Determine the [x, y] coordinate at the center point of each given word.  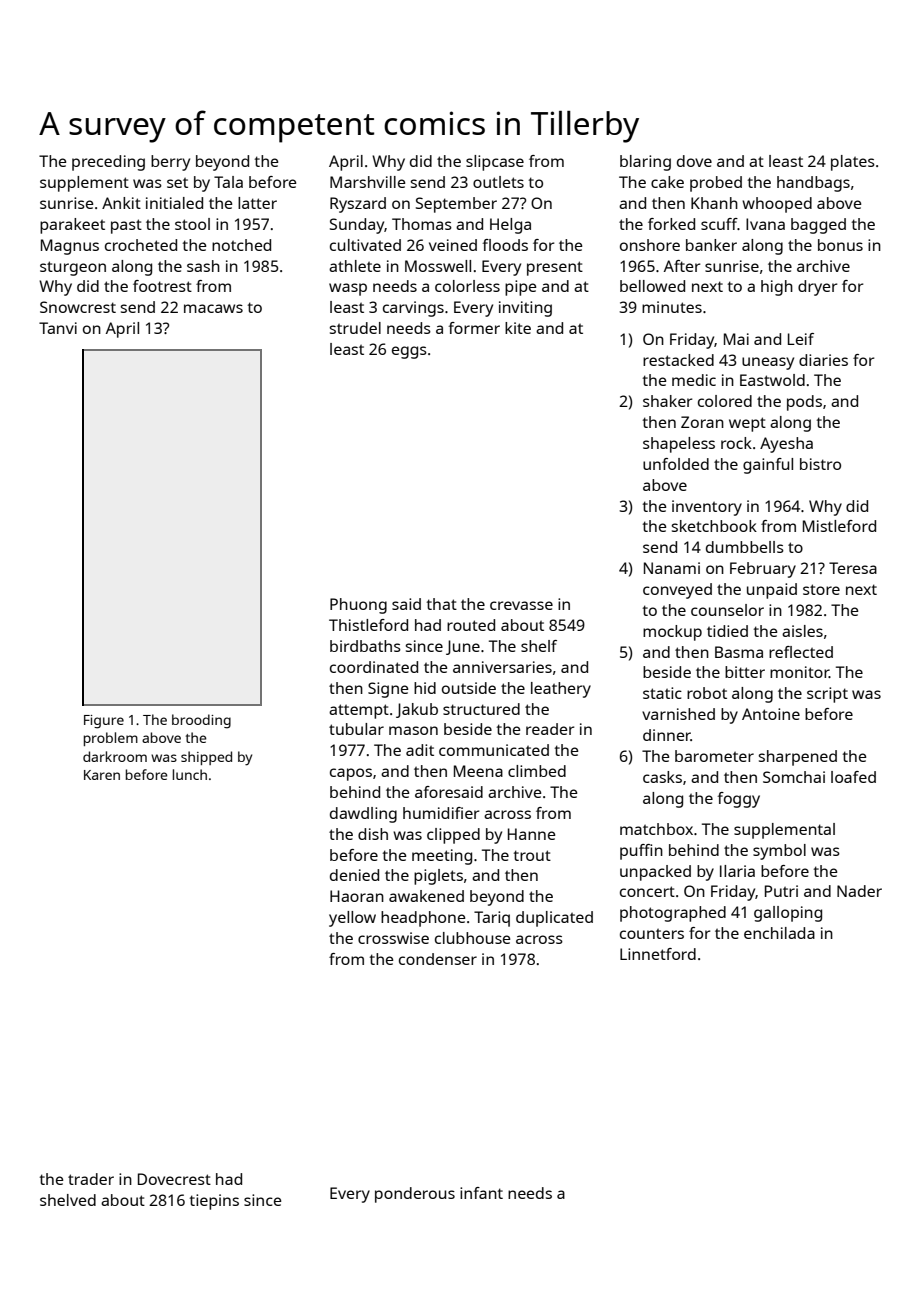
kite [518, 328]
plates [853, 163]
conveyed [677, 591]
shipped [206, 758]
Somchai [794, 777]
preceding [108, 163]
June [463, 647]
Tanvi [58, 328]
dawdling [363, 815]
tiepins [214, 1202]
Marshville [367, 182]
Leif [801, 339]
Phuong [358, 606]
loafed [853, 777]
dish [373, 834]
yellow [352, 919]
